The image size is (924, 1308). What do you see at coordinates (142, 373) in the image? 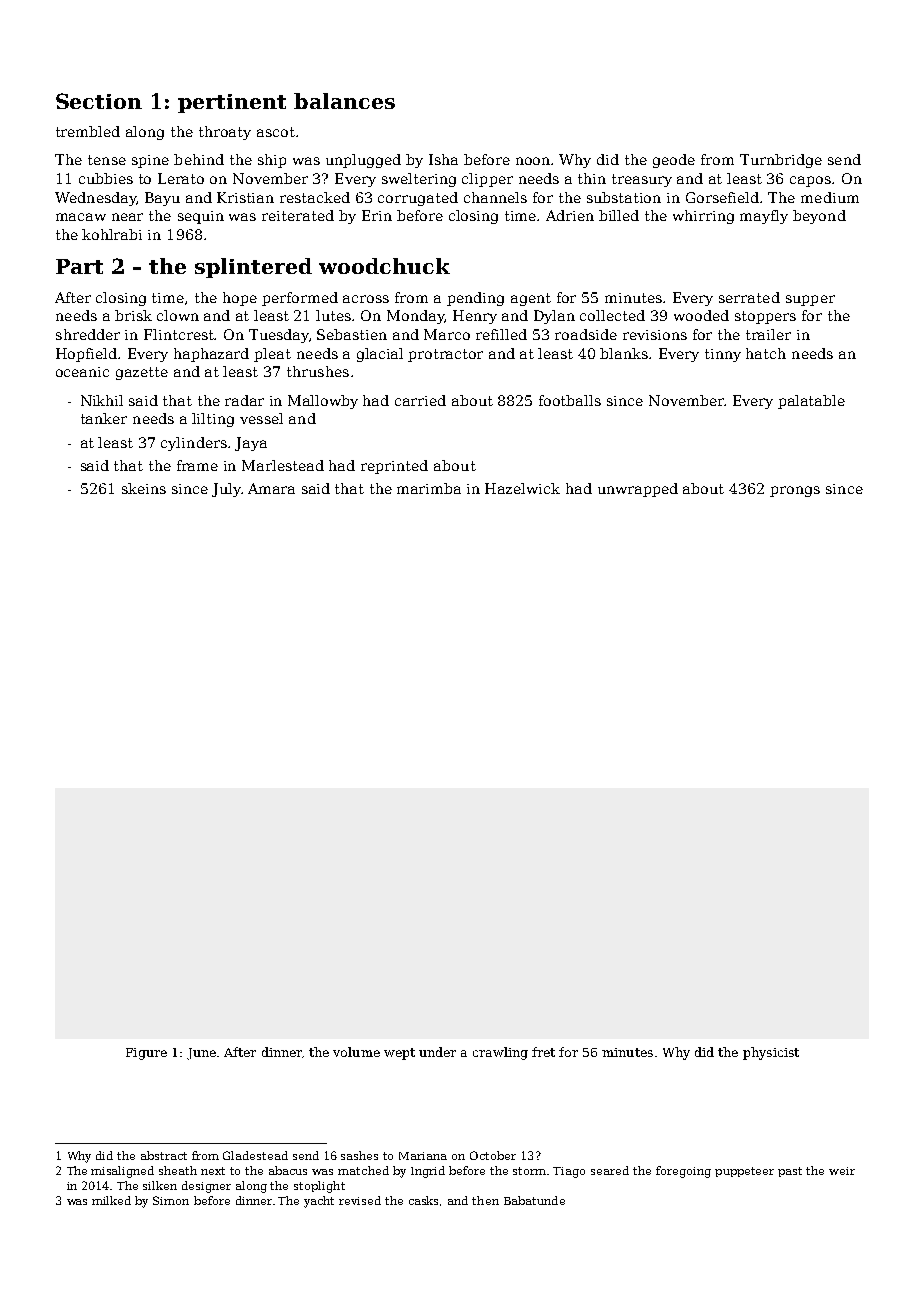
I see `gazette` at bounding box center [142, 373].
